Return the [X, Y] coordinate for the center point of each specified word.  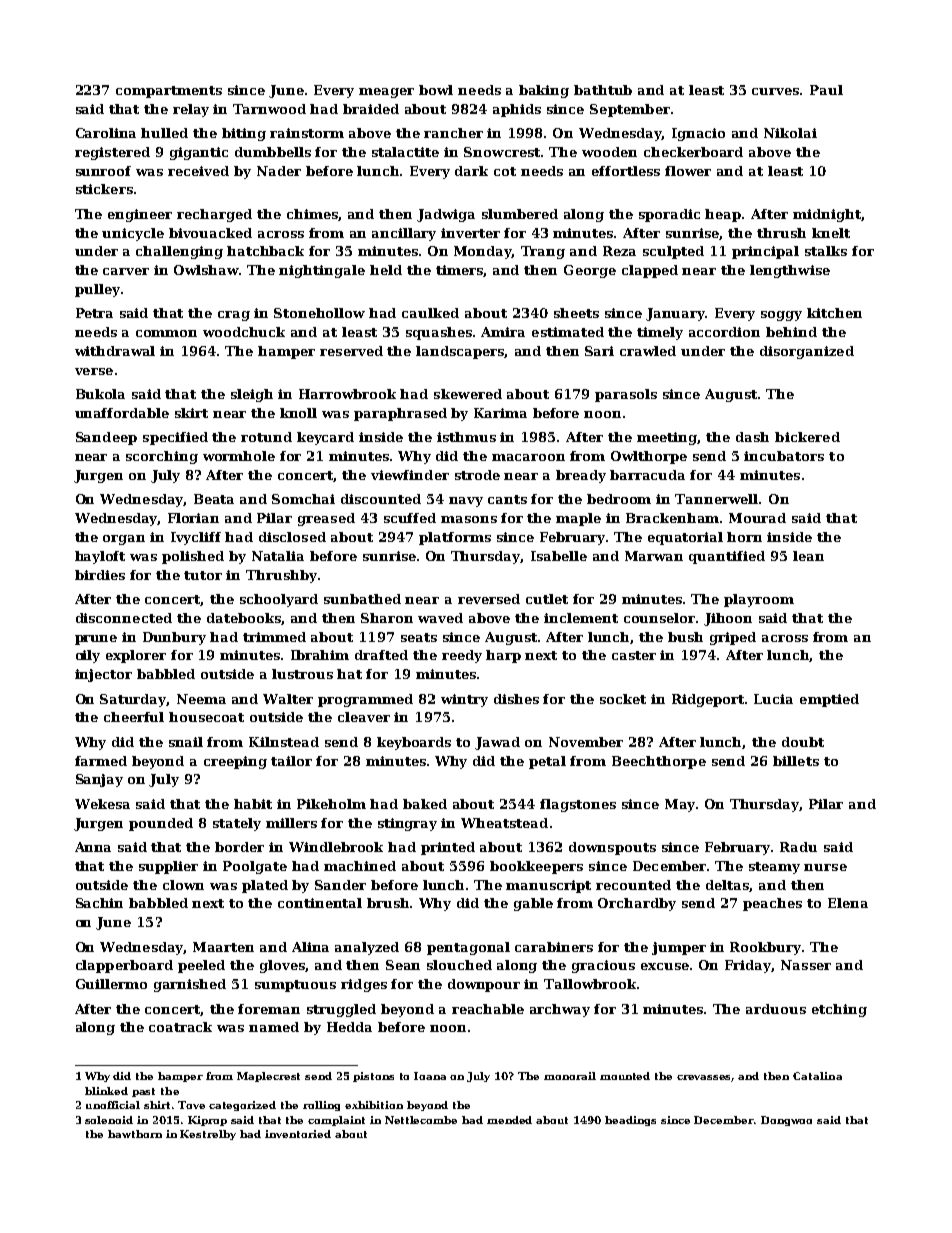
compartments [169, 92]
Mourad [757, 518]
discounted [381, 499]
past [143, 1092]
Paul [826, 90]
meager [386, 93]
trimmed [274, 637]
